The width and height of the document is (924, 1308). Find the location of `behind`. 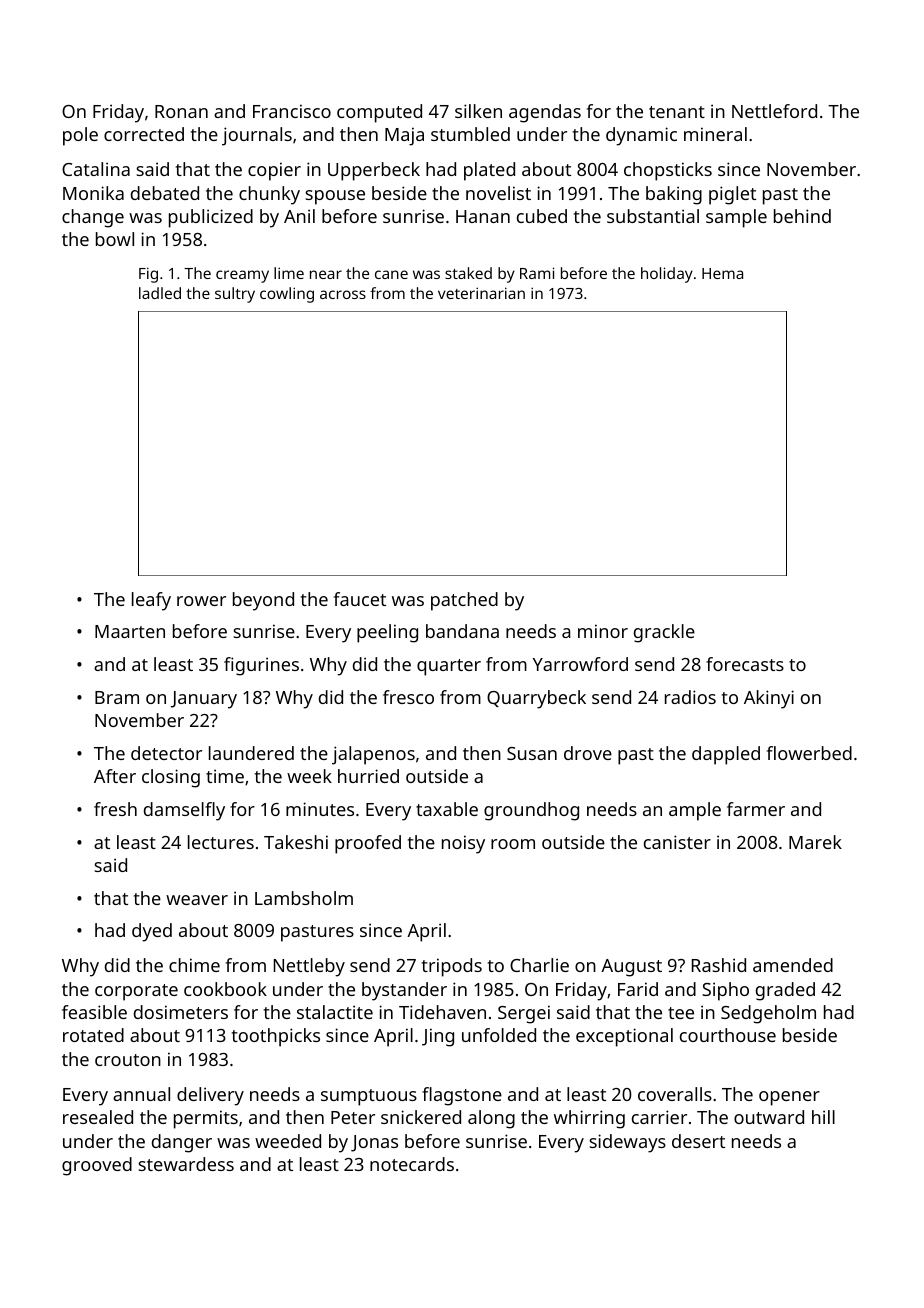

behind is located at coordinates (802, 216).
